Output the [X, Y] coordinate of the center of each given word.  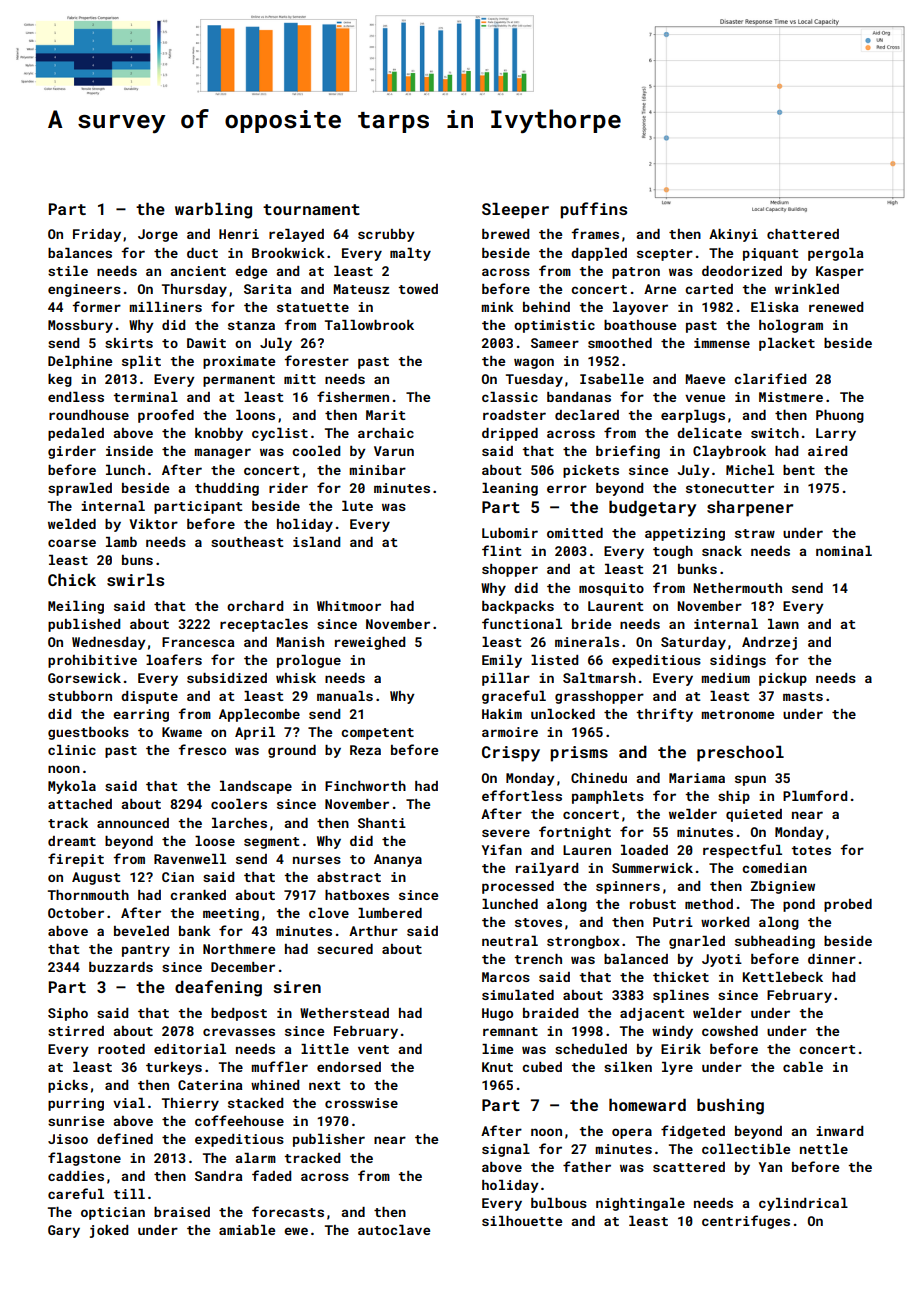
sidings [738, 661]
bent [799, 470]
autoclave [394, 1230]
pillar [506, 679]
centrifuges [746, 1222]
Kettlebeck [783, 977]
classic [510, 397]
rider [288, 488]
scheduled [591, 1049]
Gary [64, 1231]
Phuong [840, 416]
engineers [84, 290]
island [316, 542]
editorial [190, 1049]
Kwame [182, 732]
